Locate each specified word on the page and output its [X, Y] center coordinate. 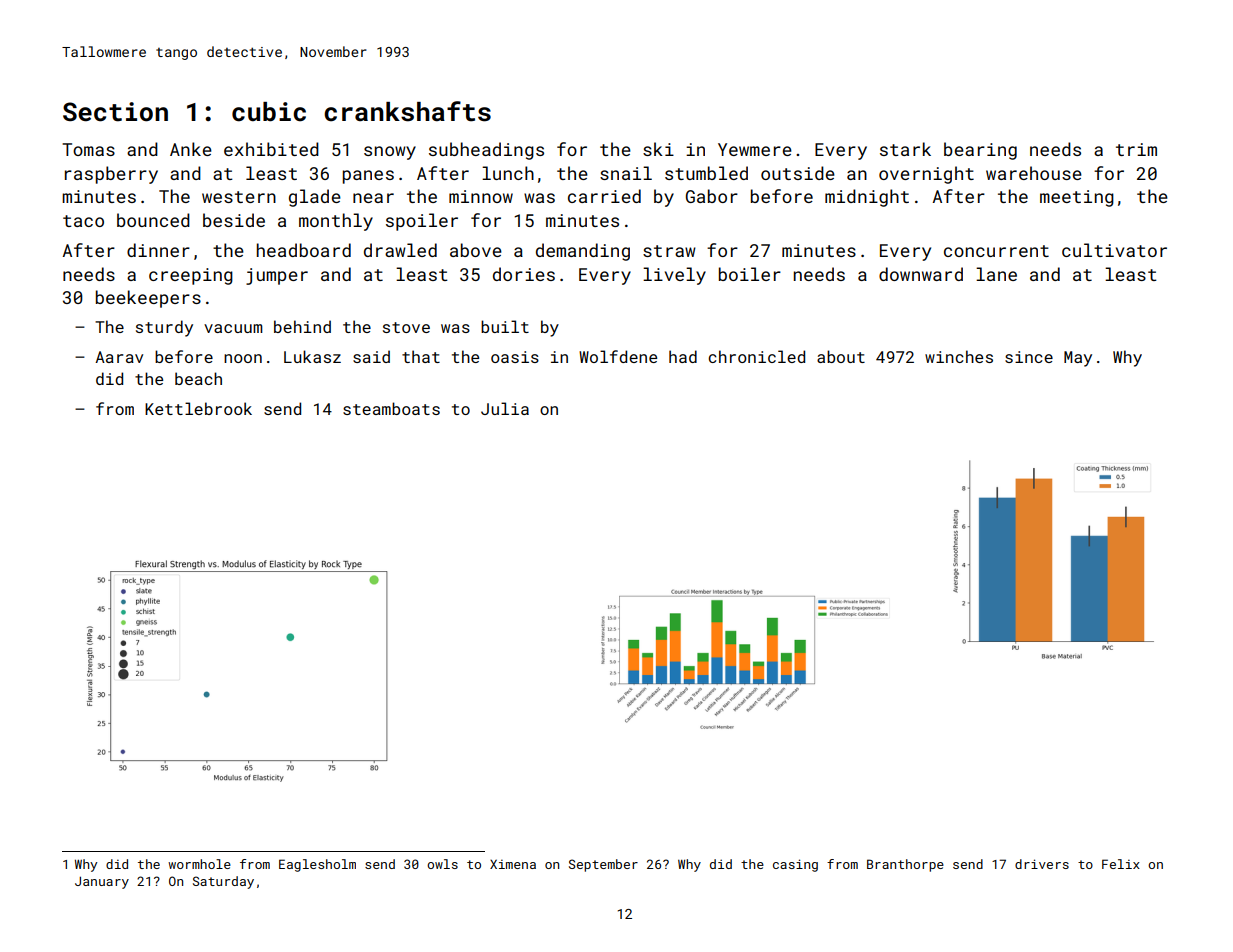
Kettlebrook [198, 408]
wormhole [199, 864]
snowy [390, 153]
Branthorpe [905, 865]
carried [604, 196]
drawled [400, 250]
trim [1136, 149]
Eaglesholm [317, 865]
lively [674, 276]
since [1029, 357]
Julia [505, 408]
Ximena [513, 864]
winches [959, 356]
